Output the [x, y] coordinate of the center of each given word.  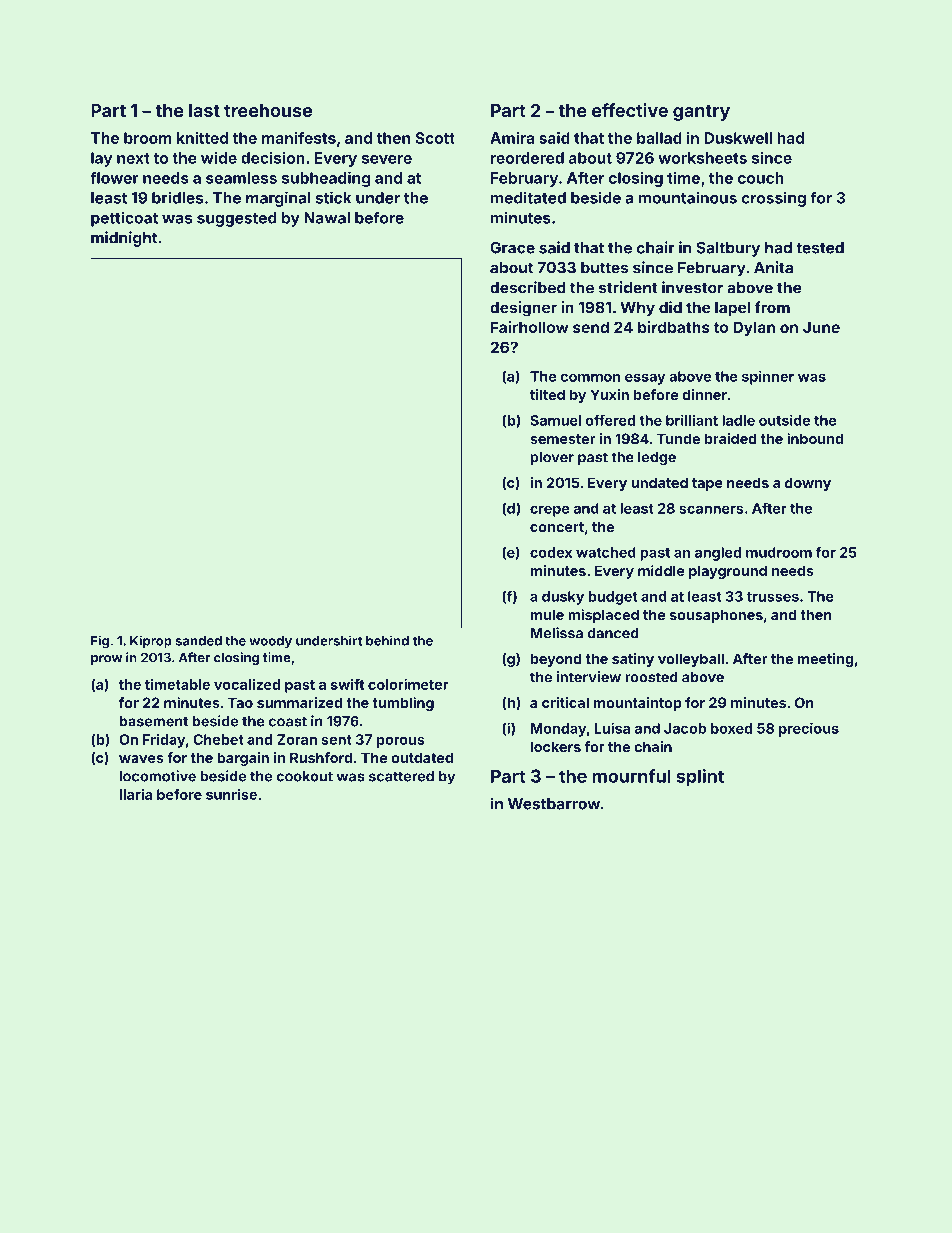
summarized [299, 702]
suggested [237, 219]
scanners [711, 509]
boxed [731, 728]
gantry [701, 113]
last [204, 110]
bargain [243, 759]
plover [552, 458]
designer [523, 309]
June [821, 327]
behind [387, 640]
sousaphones [716, 616]
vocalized [247, 684]
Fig [100, 642]
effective [630, 110]
